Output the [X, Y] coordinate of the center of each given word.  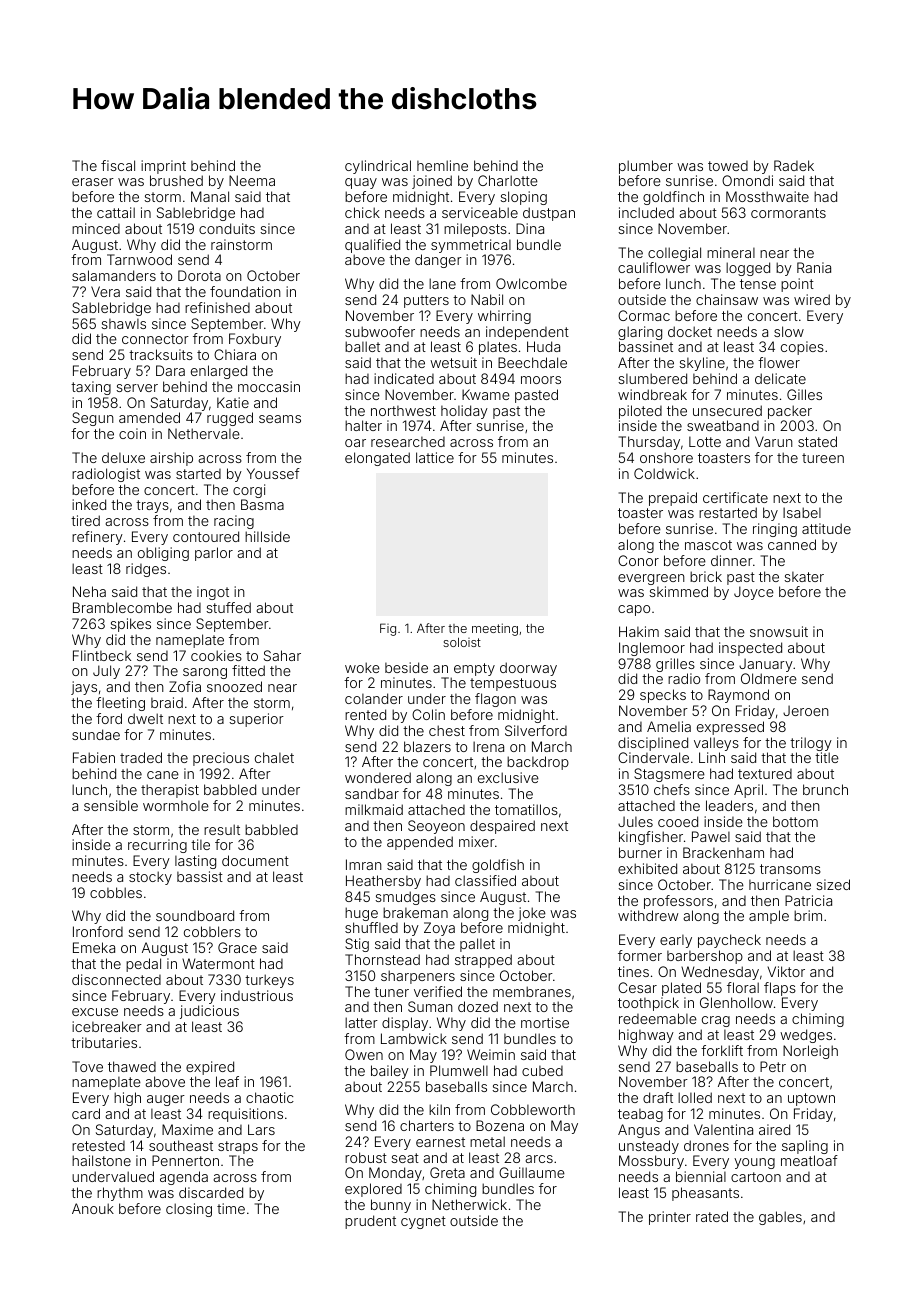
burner [640, 852]
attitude [826, 528]
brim [808, 915]
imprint [163, 167]
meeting [495, 629]
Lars [261, 1129]
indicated [404, 378]
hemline [442, 165]
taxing [91, 388]
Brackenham [723, 852]
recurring [157, 846]
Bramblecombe [122, 607]
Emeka [94, 947]
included [646, 212]
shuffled [371, 927]
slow [789, 331]
